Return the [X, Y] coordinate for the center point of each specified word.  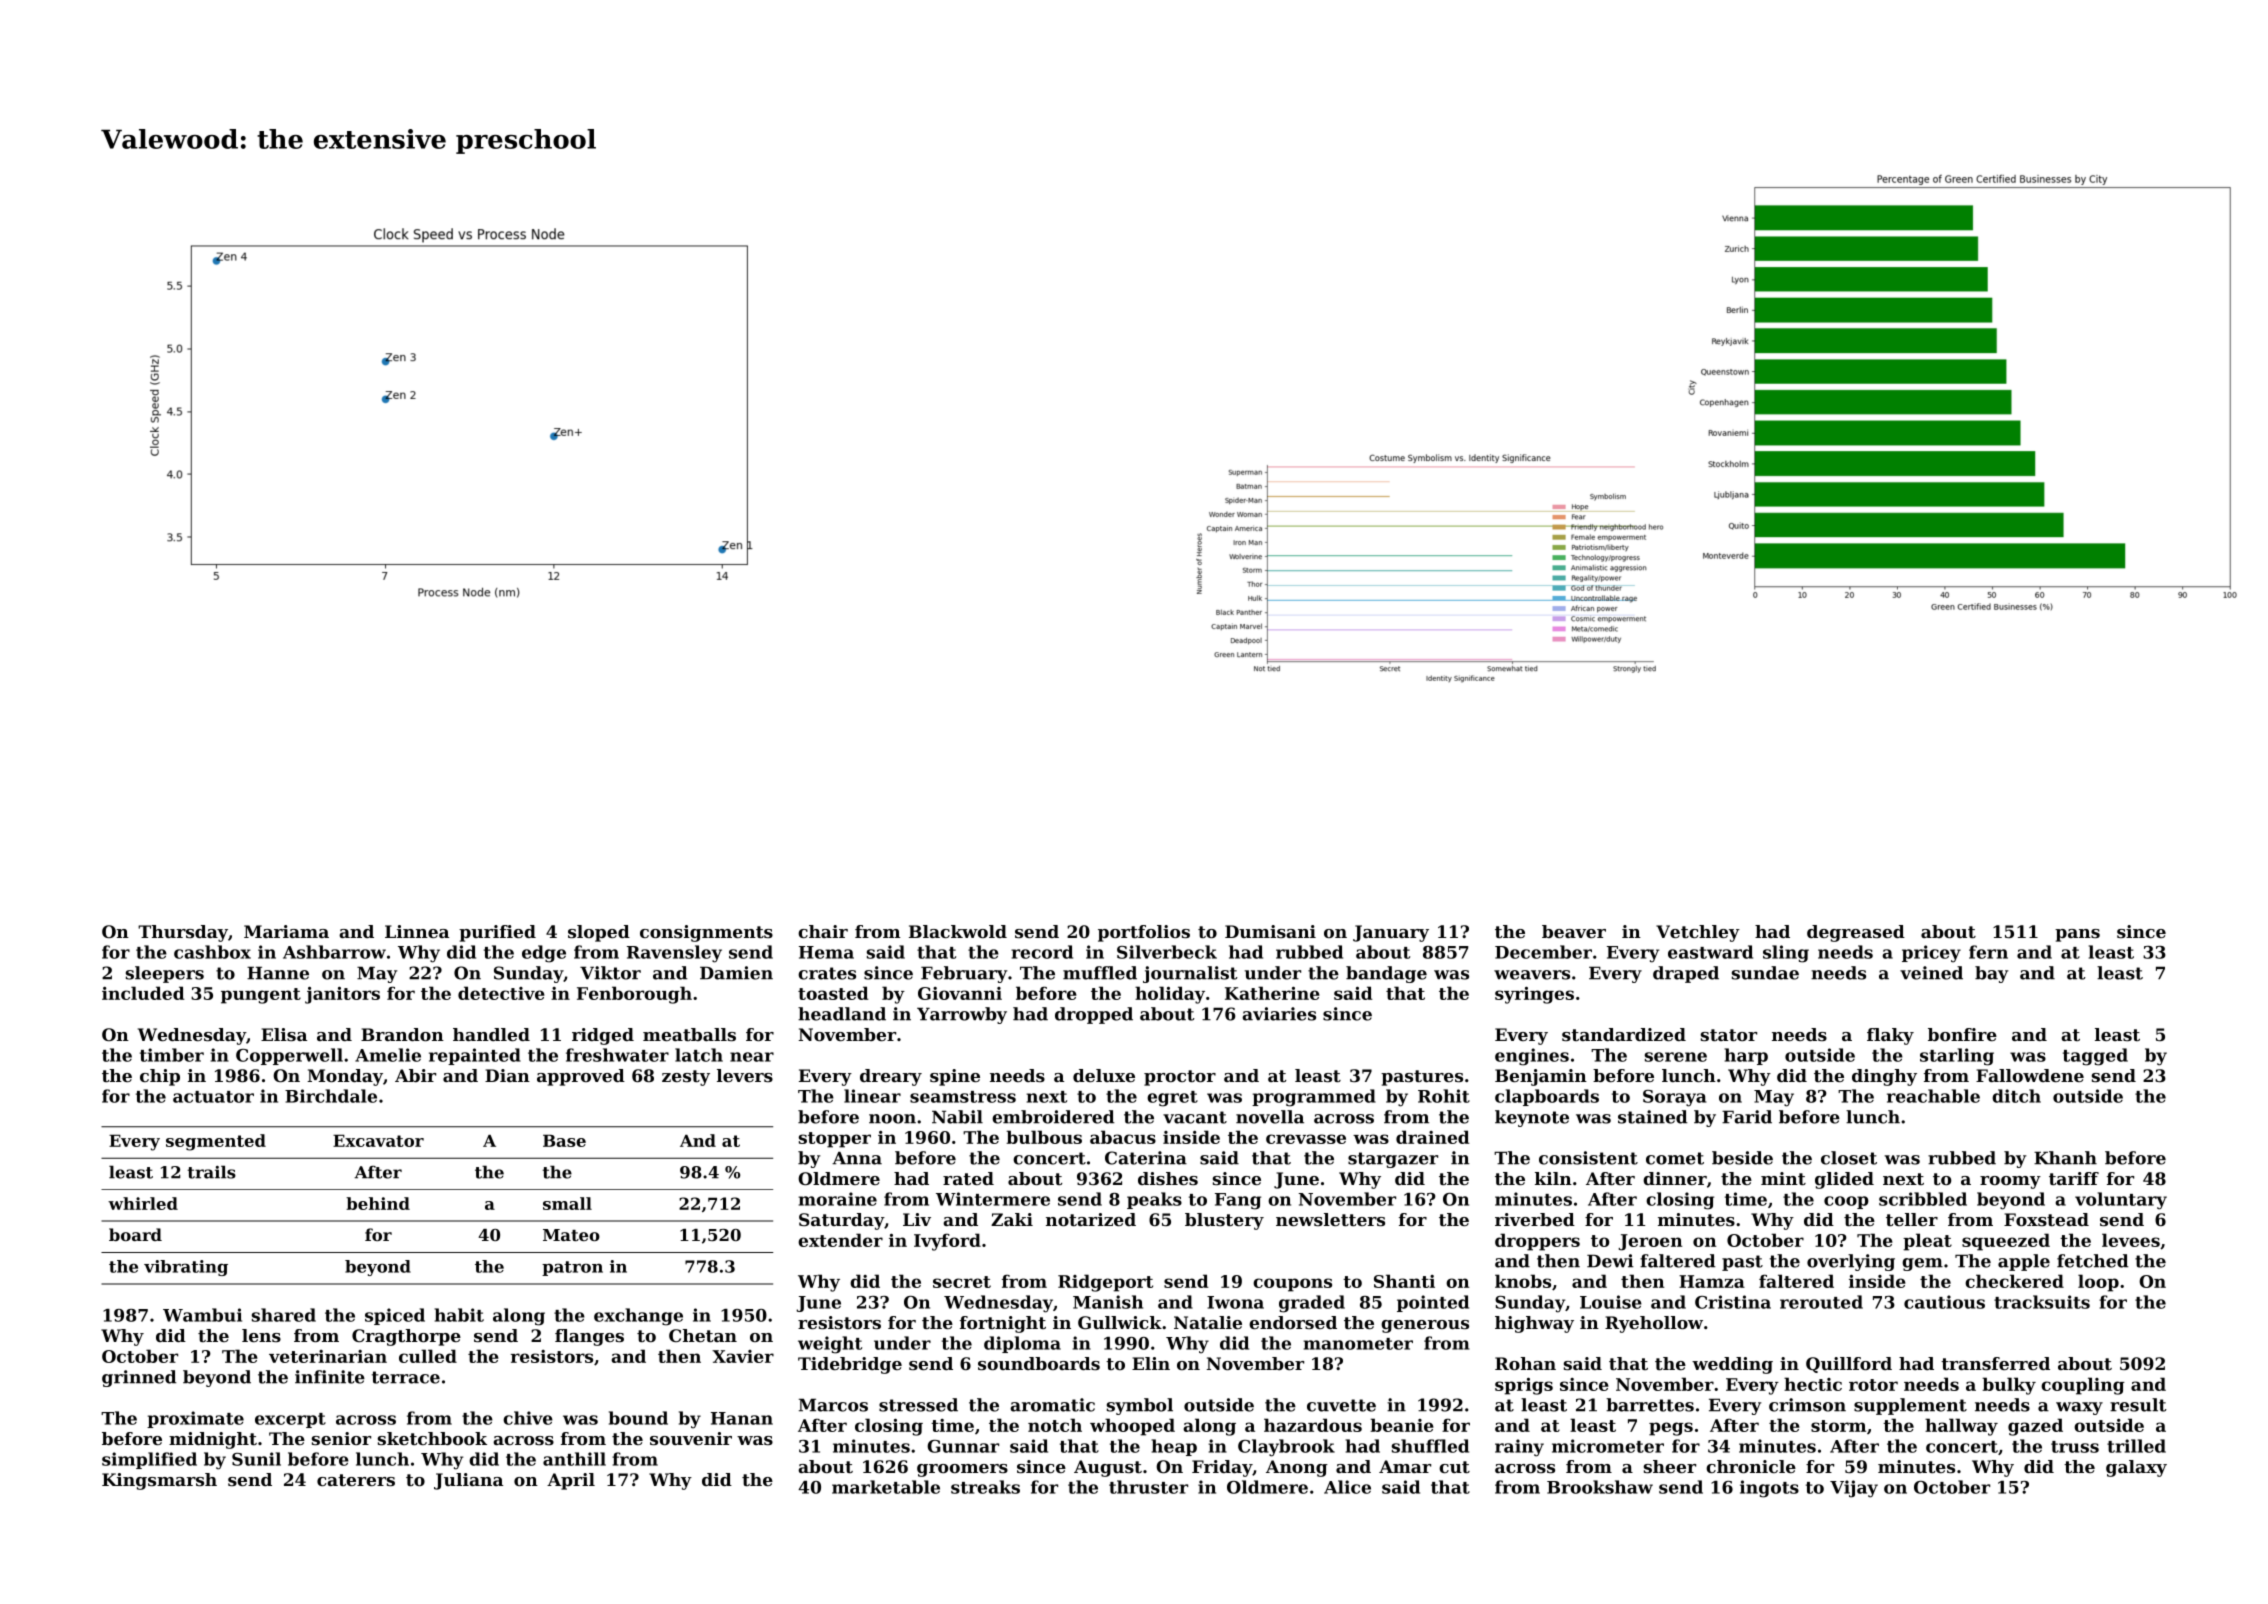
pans [2077, 935]
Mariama [286, 931]
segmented [216, 1142]
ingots [1769, 1489]
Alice [1347, 1487]
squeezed [2006, 1242]
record [1042, 952]
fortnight [1003, 1324]
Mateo [571, 1235]
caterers [356, 1480]
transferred [1995, 1363]
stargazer [1393, 1160]
